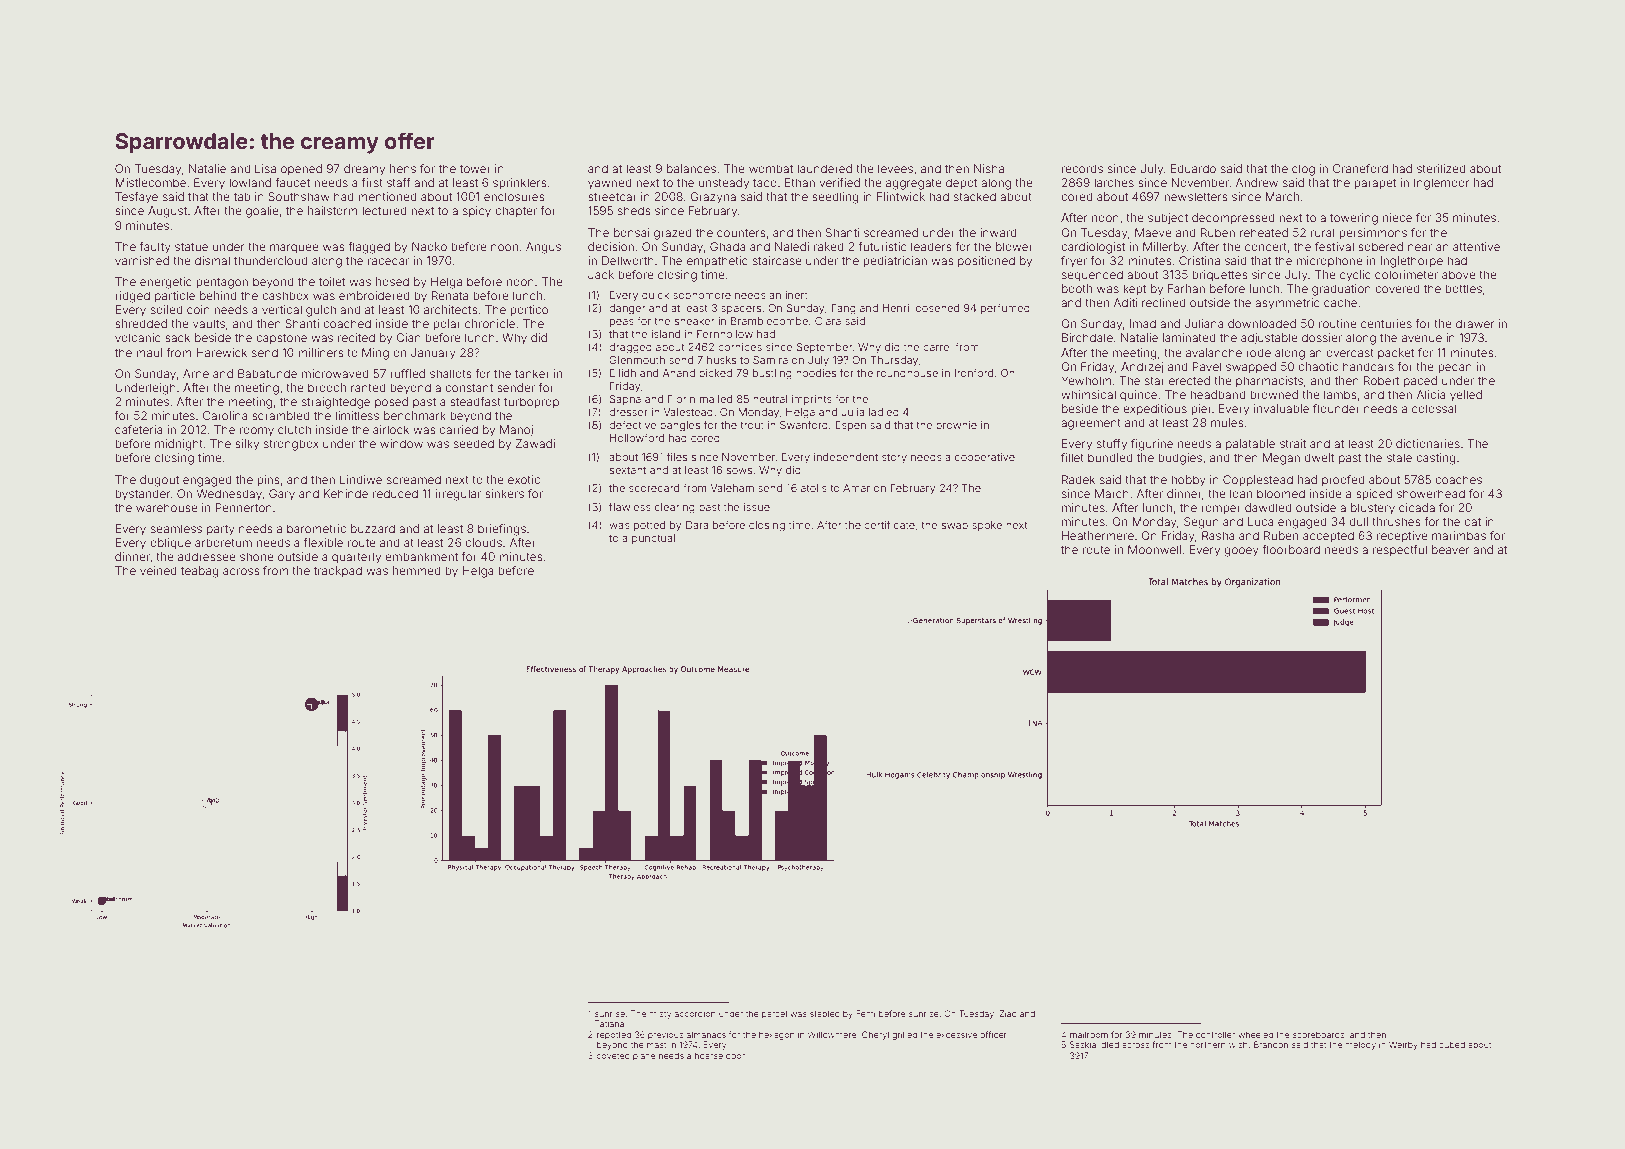  What do you see at coordinates (609, 1023) in the document?
I see `Tatiana` at bounding box center [609, 1023].
